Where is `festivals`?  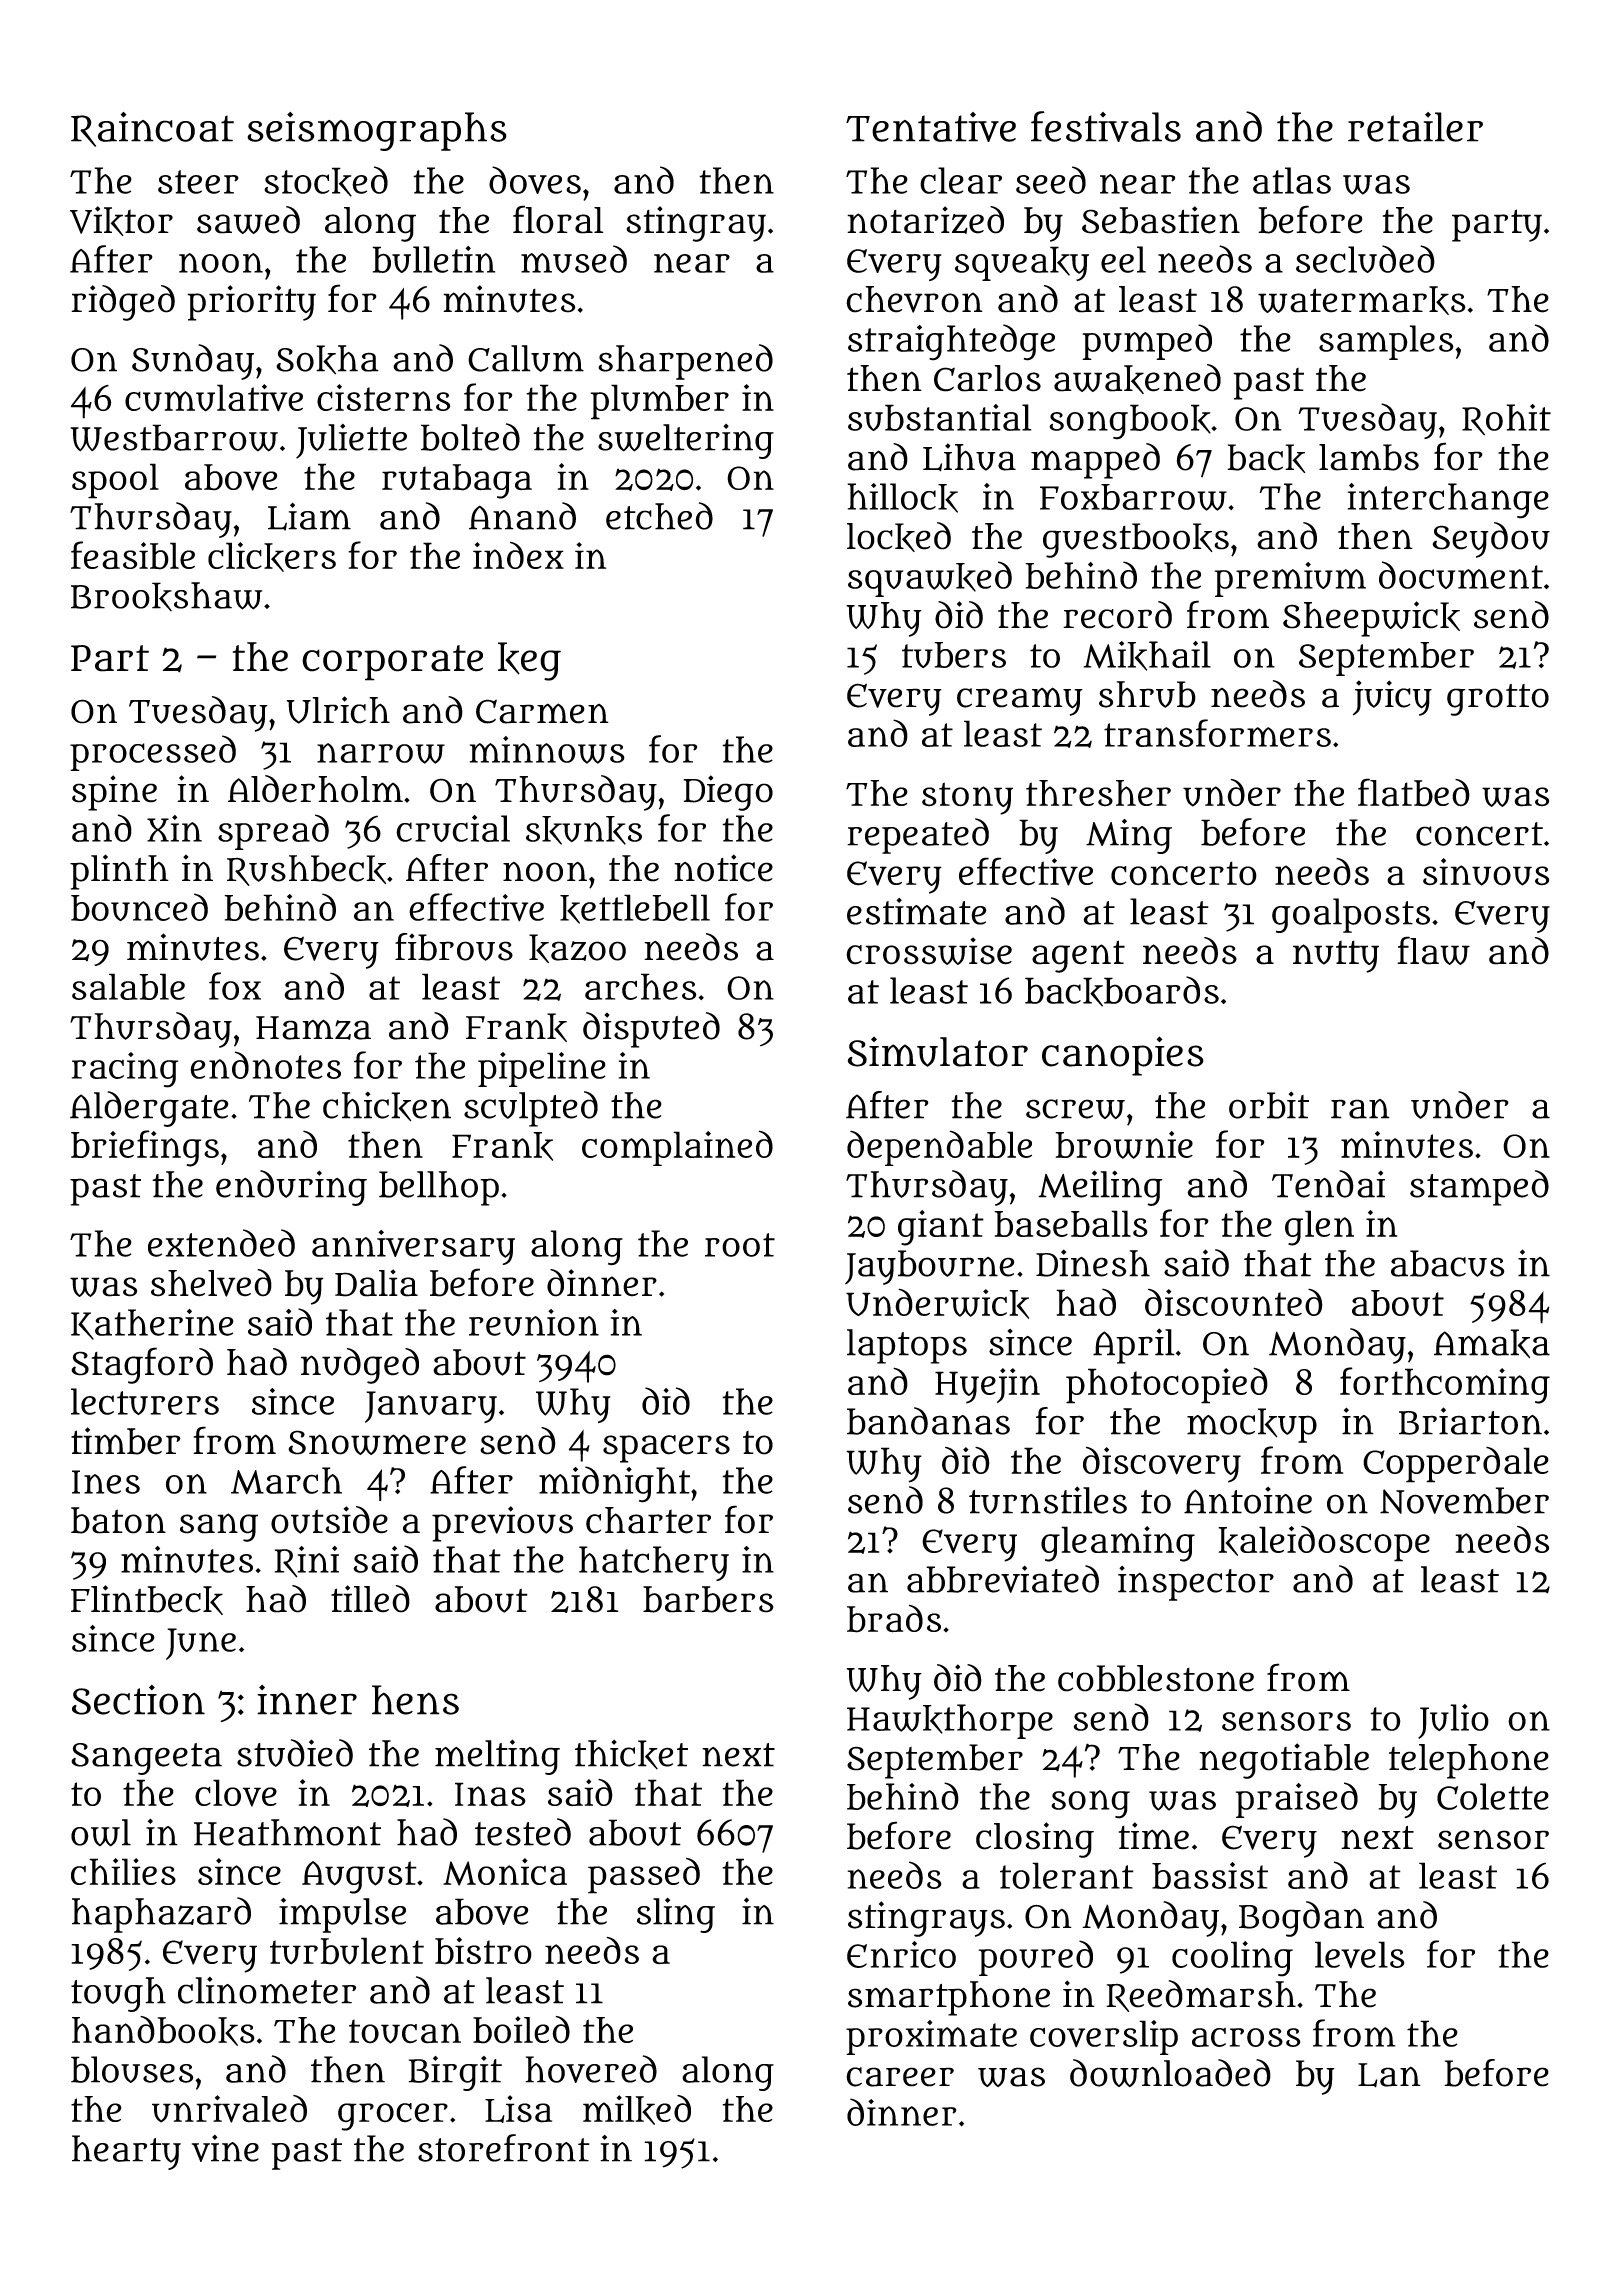 festivals is located at coordinates (1106, 126).
